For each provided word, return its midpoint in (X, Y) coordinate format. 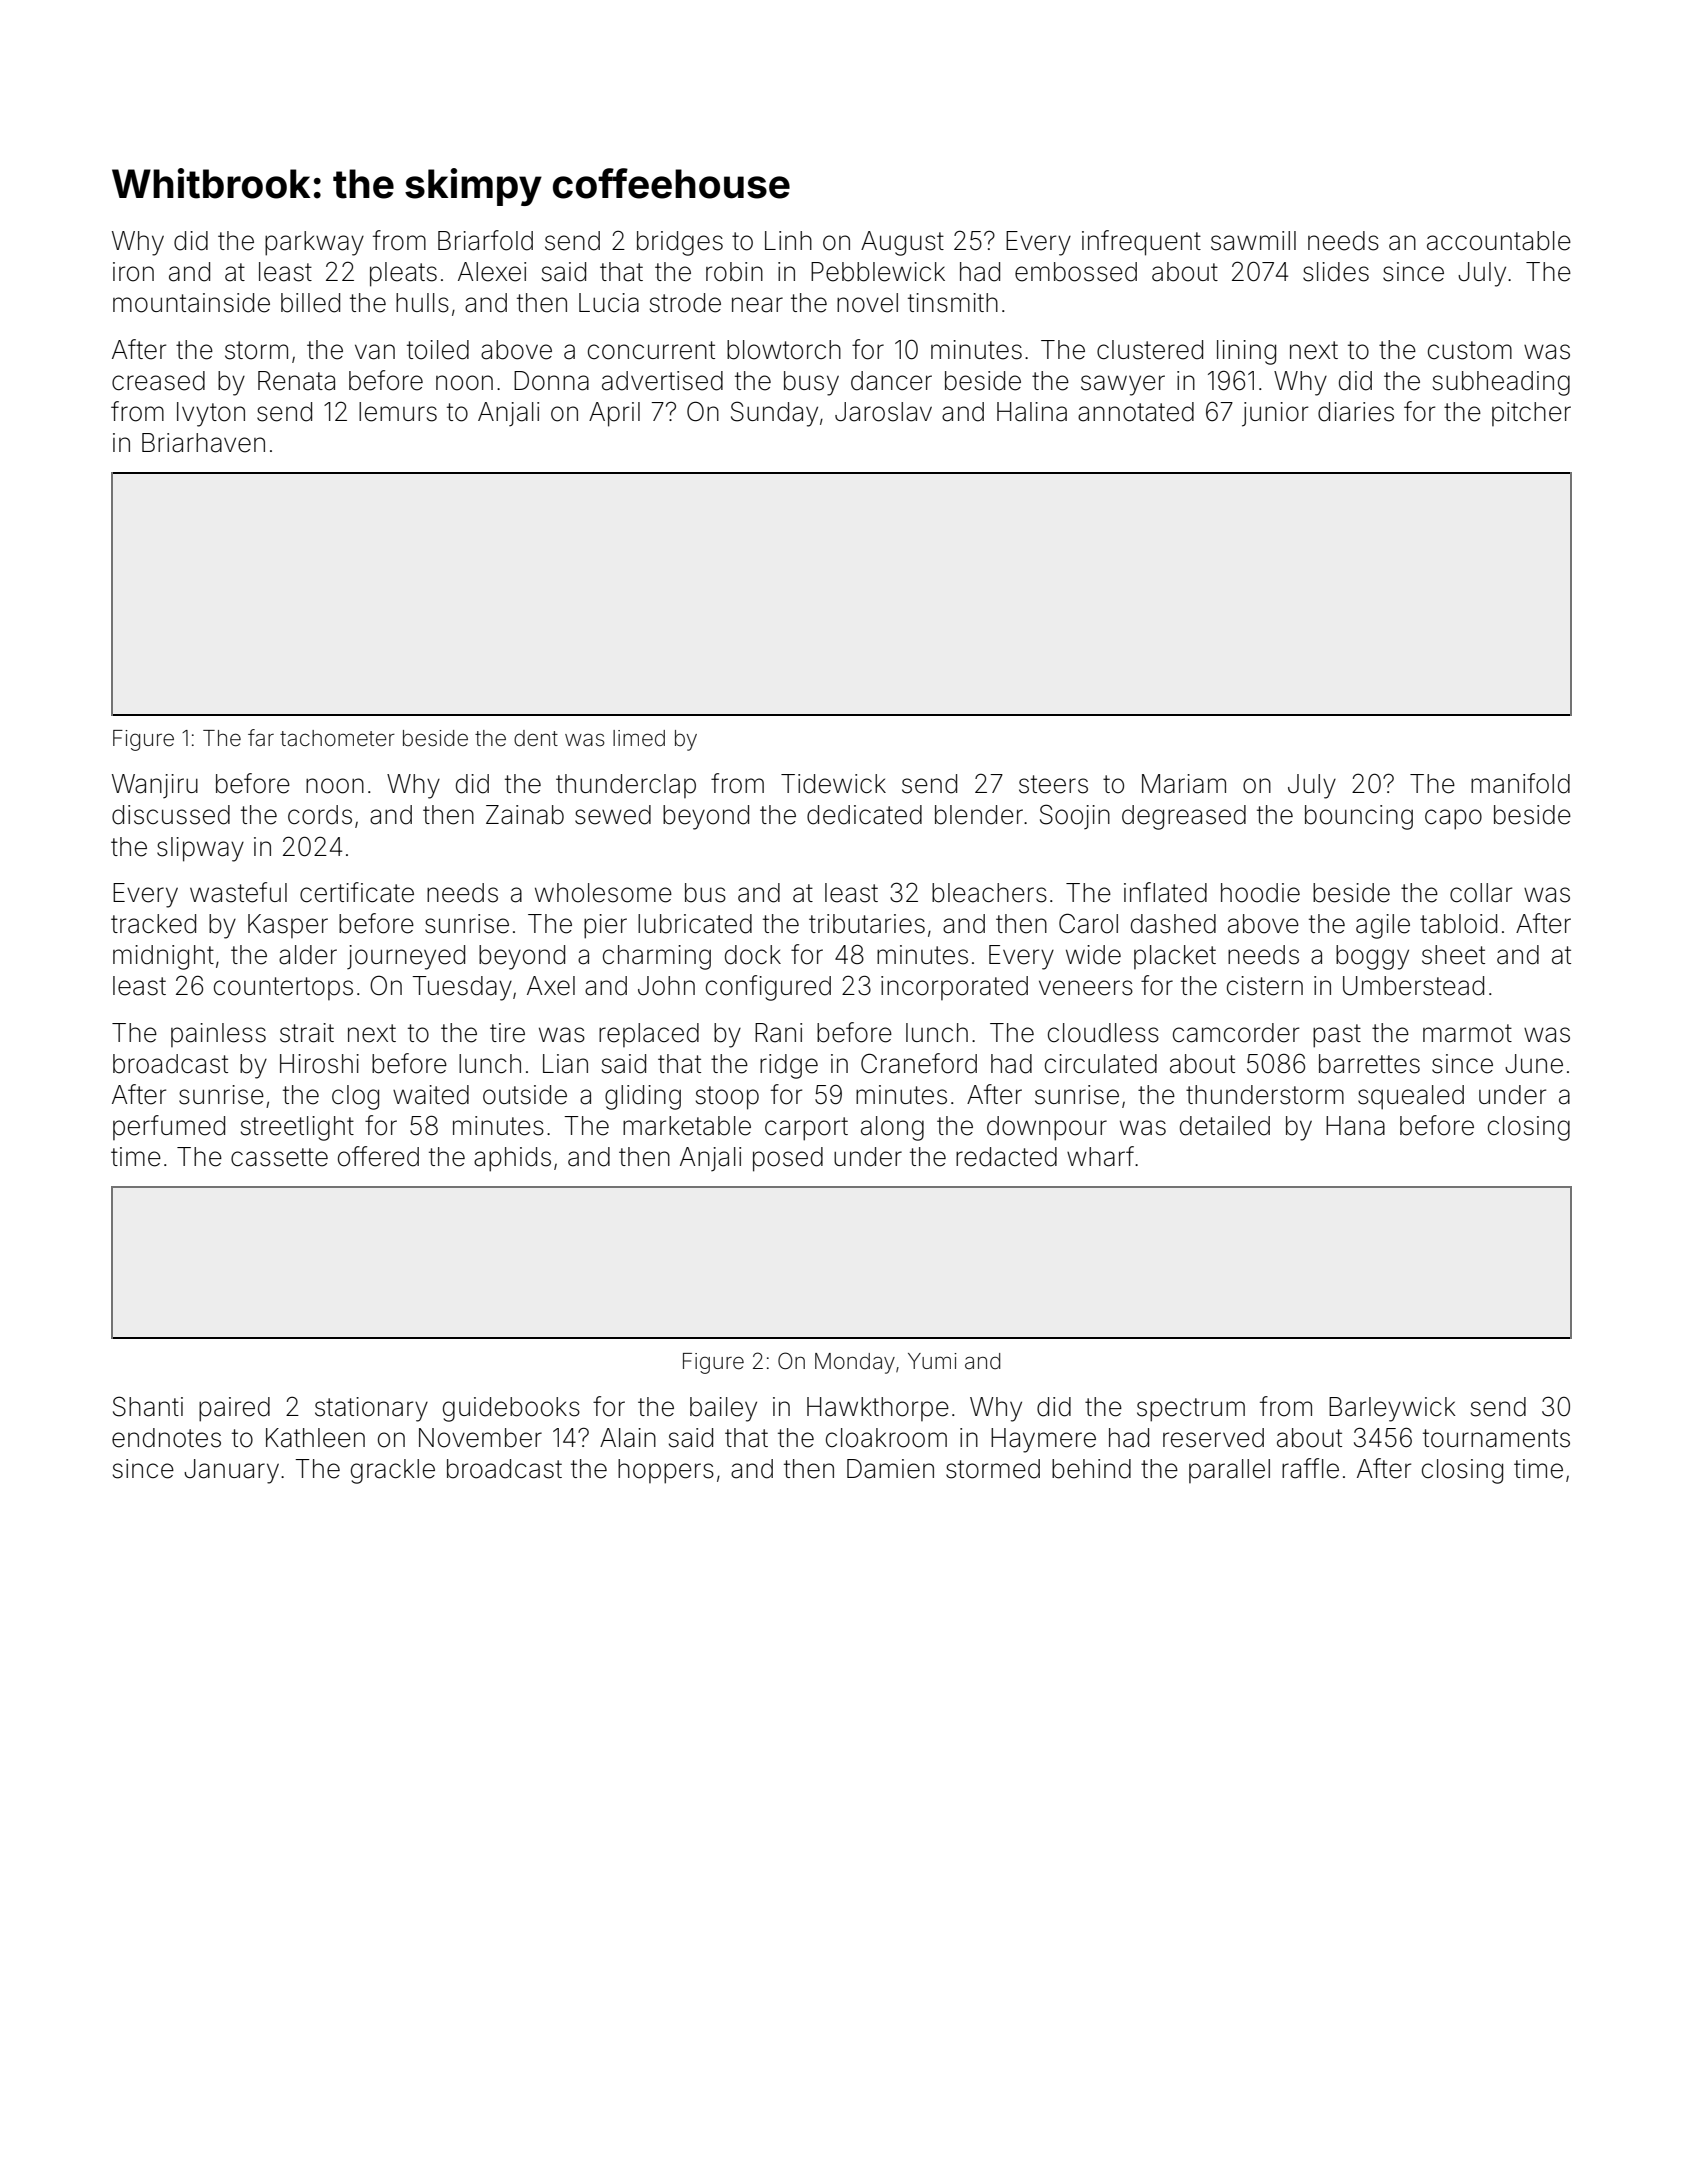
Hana (1355, 1126)
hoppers (666, 1471)
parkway (314, 243)
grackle (393, 1471)
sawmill (1253, 241)
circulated (1101, 1064)
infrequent (1141, 243)
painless (218, 1035)
